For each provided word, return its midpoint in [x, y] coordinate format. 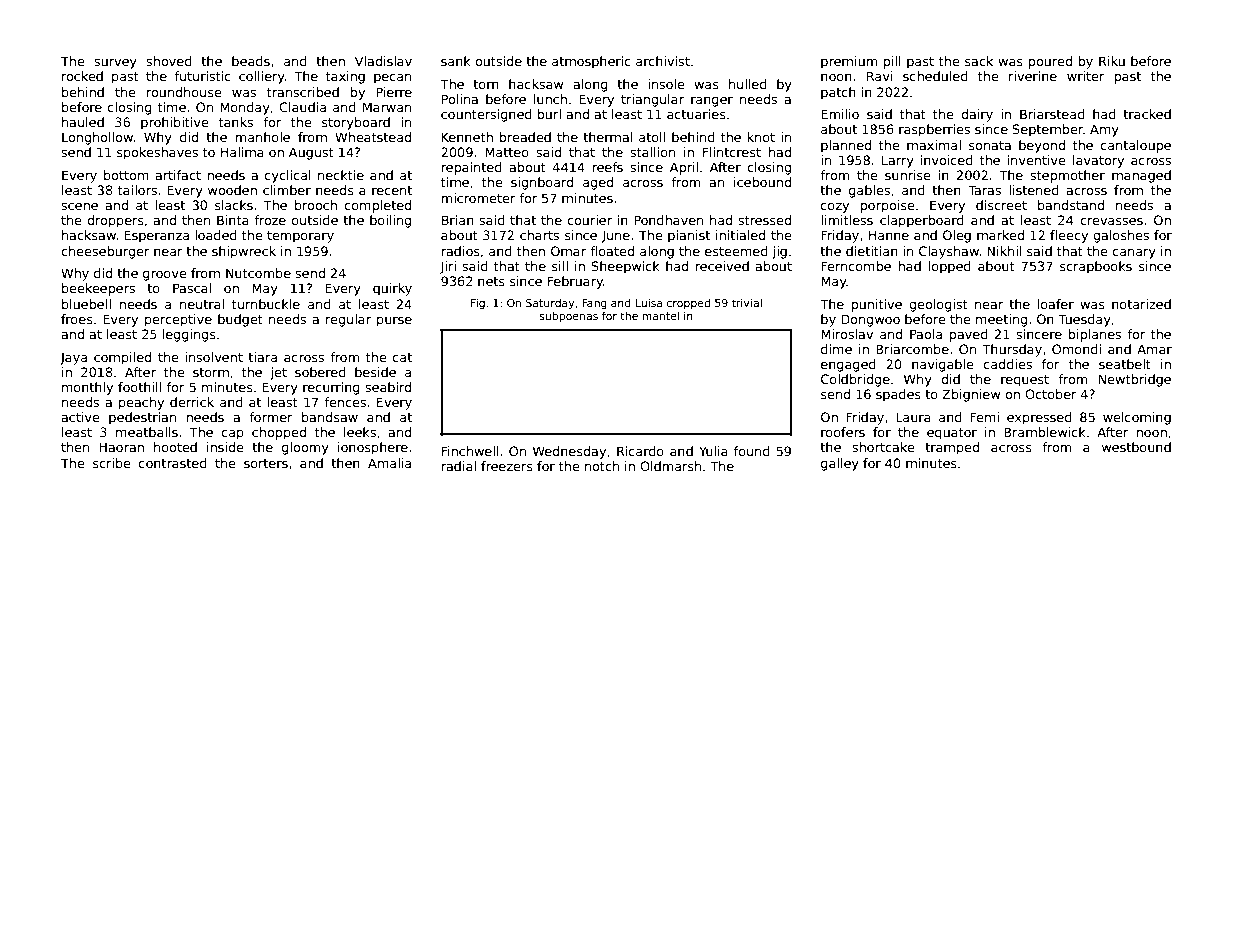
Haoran [121, 447]
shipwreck [244, 252]
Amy [1104, 130]
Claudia [302, 107]
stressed [764, 220]
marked [1000, 235]
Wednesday [569, 452]
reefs [607, 167]
